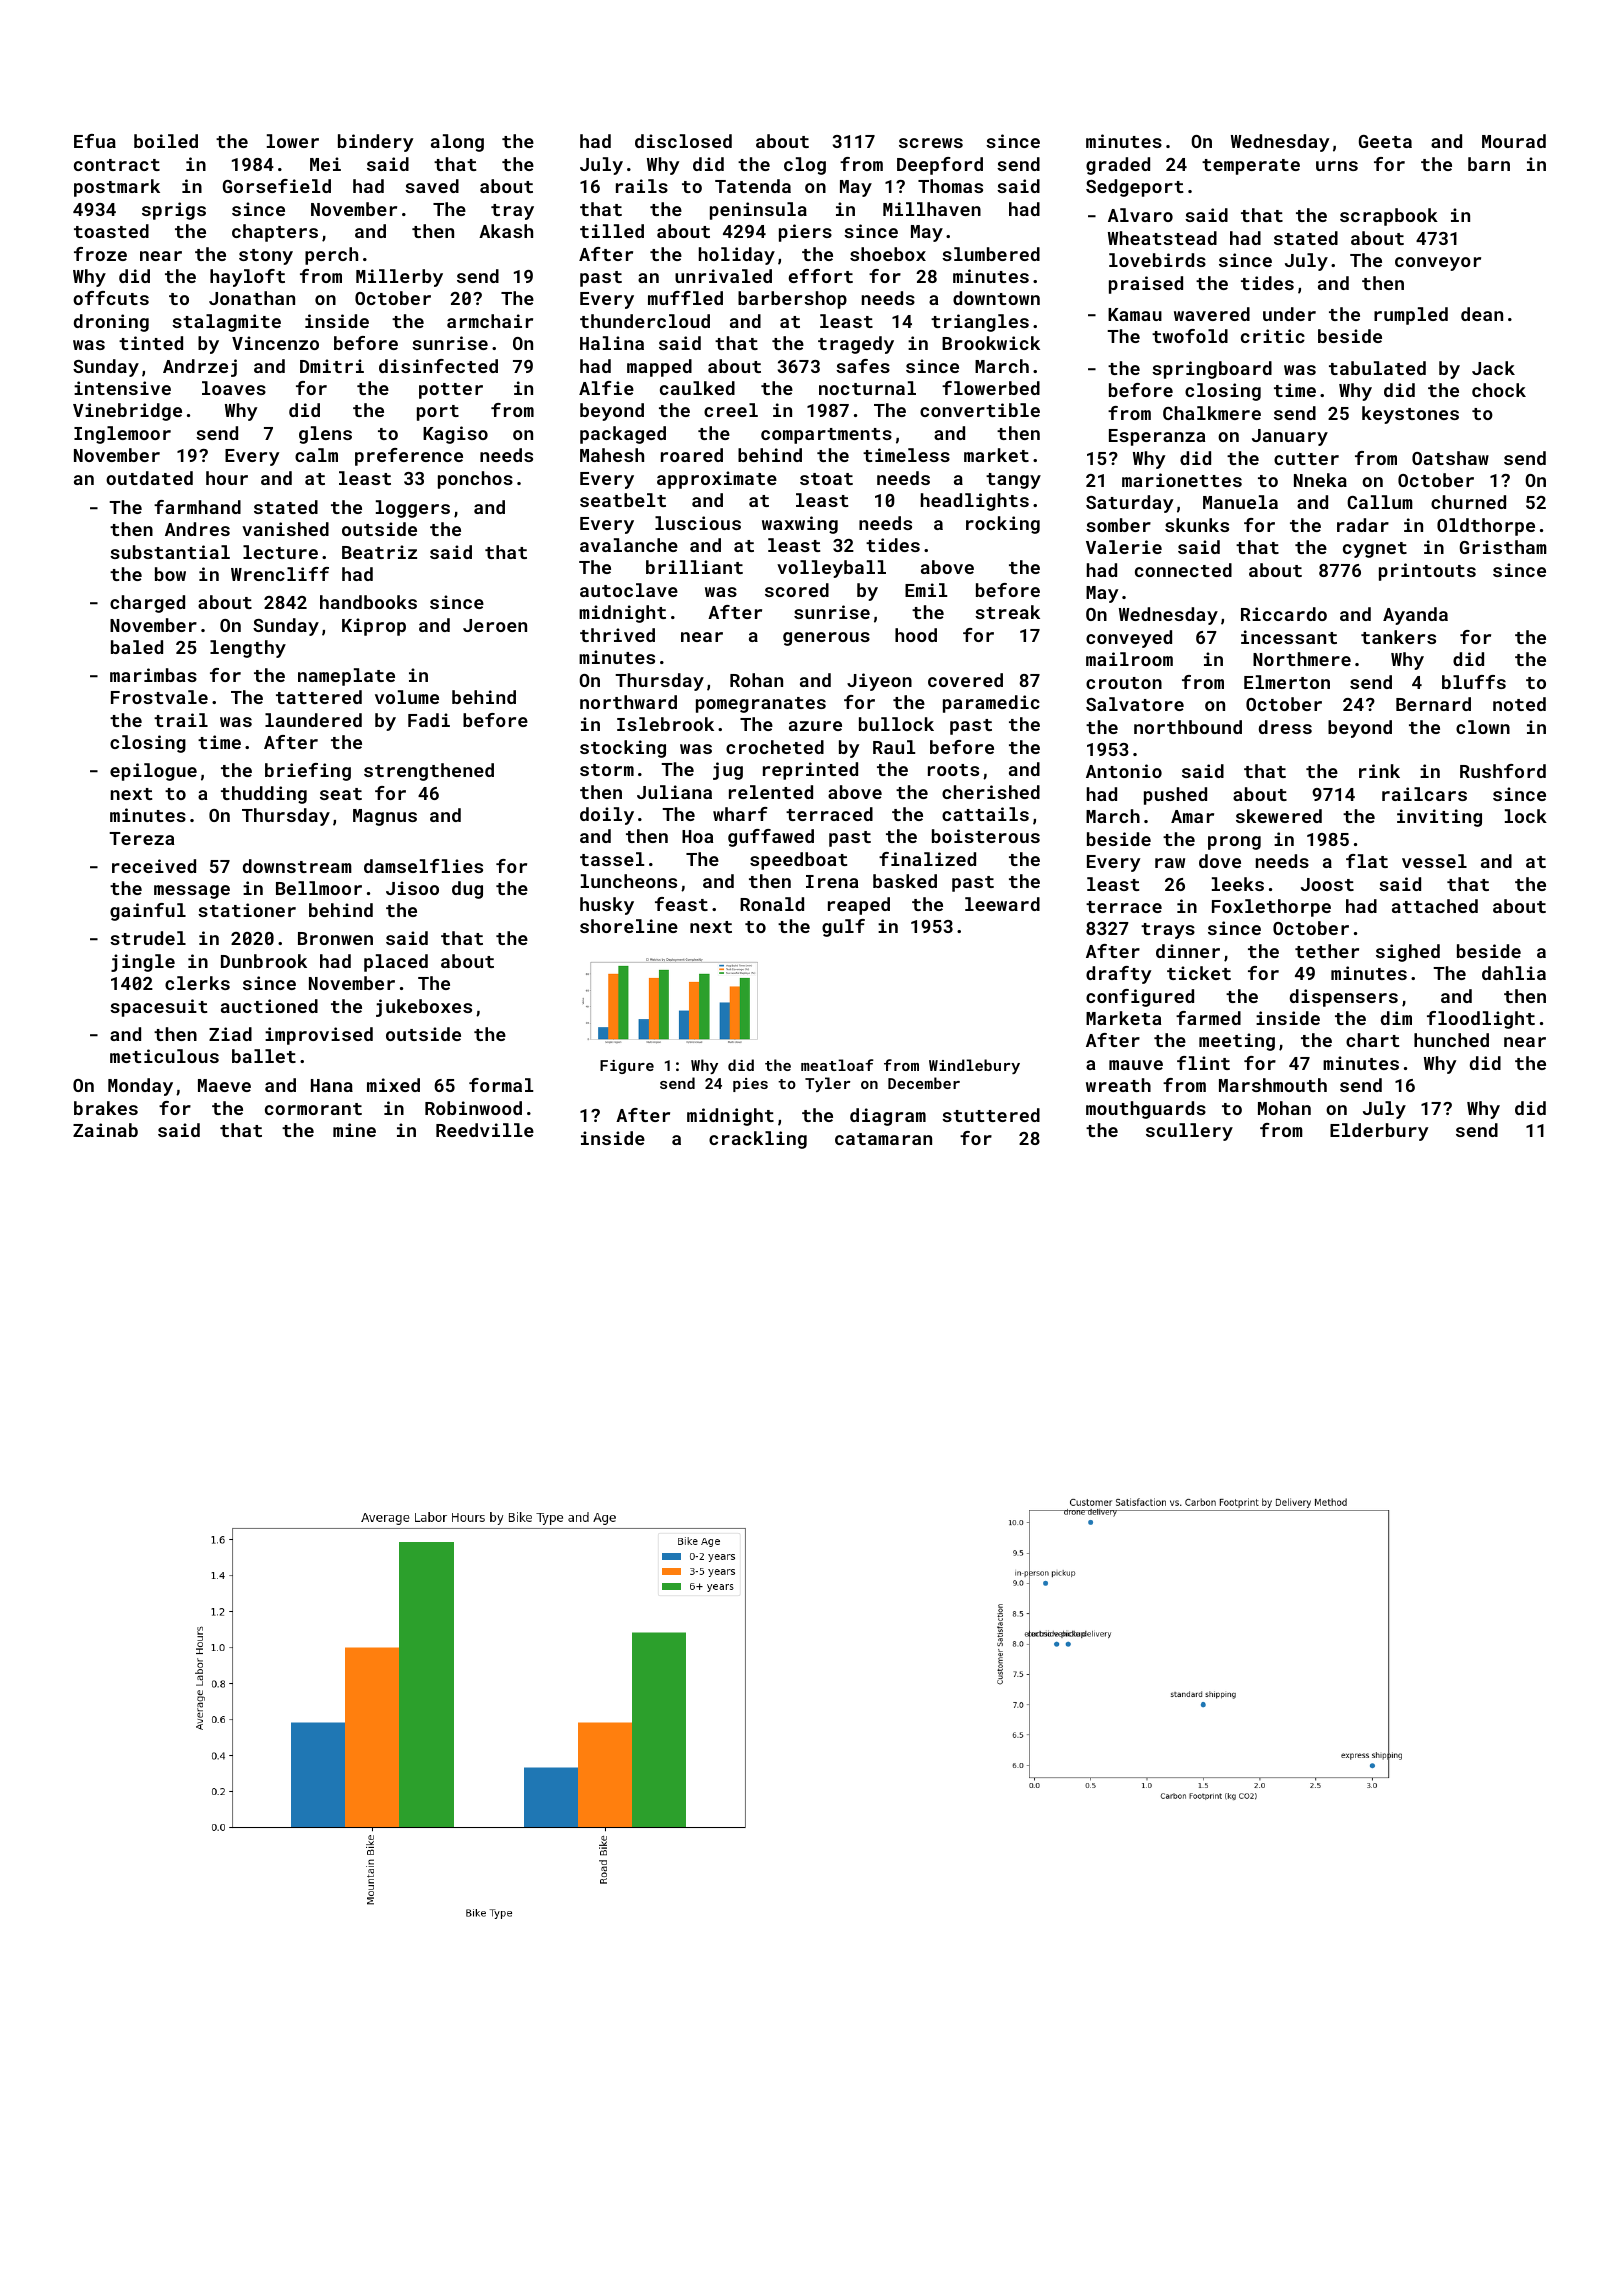 The height and width of the screenshot is (2292, 1620). Describe the element at coordinates (1385, 141) in the screenshot. I see `Geeta` at that location.
